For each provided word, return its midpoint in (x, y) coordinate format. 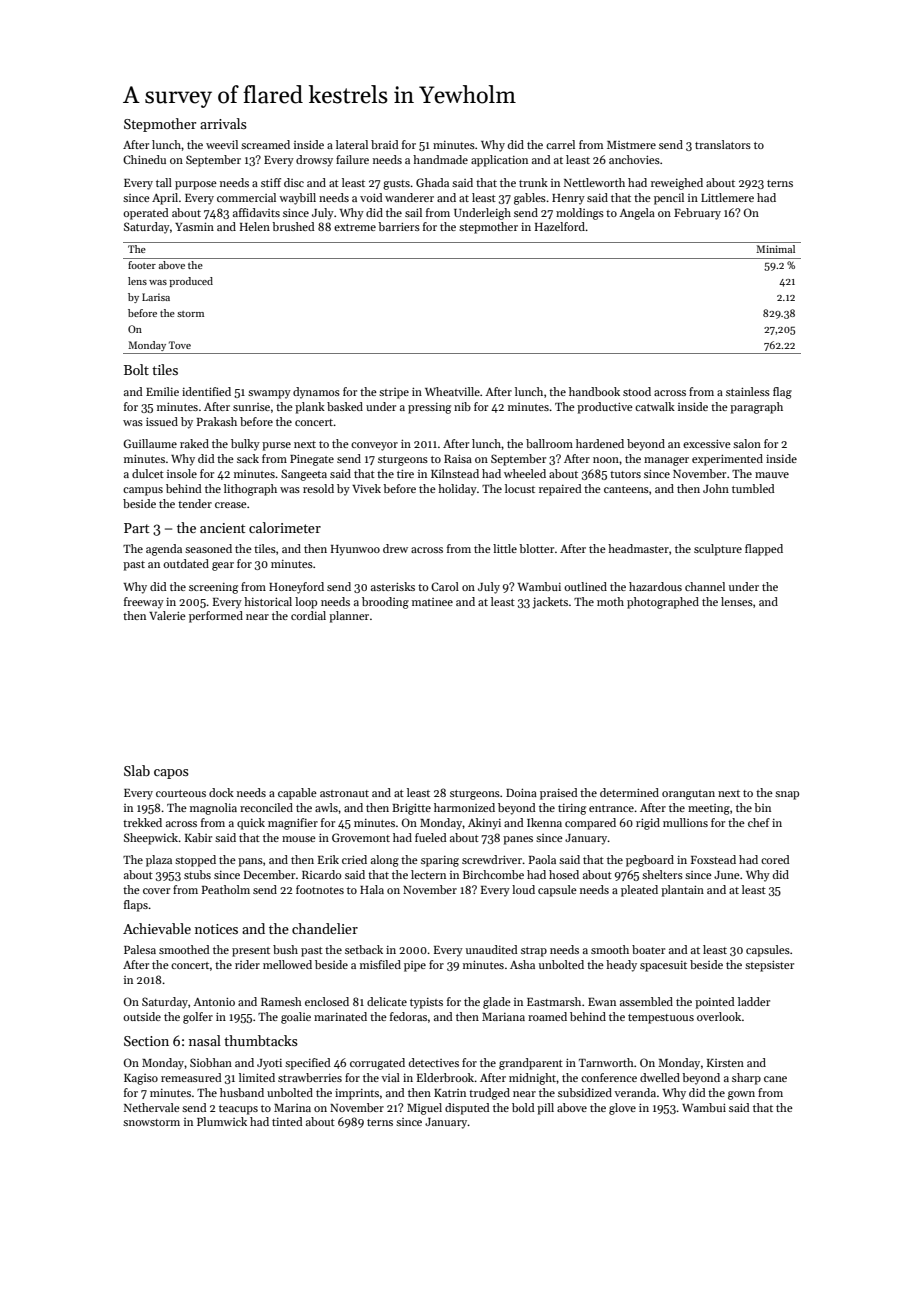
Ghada (432, 182)
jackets (550, 603)
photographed (663, 603)
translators (723, 144)
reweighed (677, 184)
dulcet (148, 473)
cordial (308, 615)
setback (364, 949)
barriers (399, 226)
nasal (205, 1040)
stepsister (769, 966)
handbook (594, 391)
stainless (748, 391)
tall (164, 182)
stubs (197, 874)
